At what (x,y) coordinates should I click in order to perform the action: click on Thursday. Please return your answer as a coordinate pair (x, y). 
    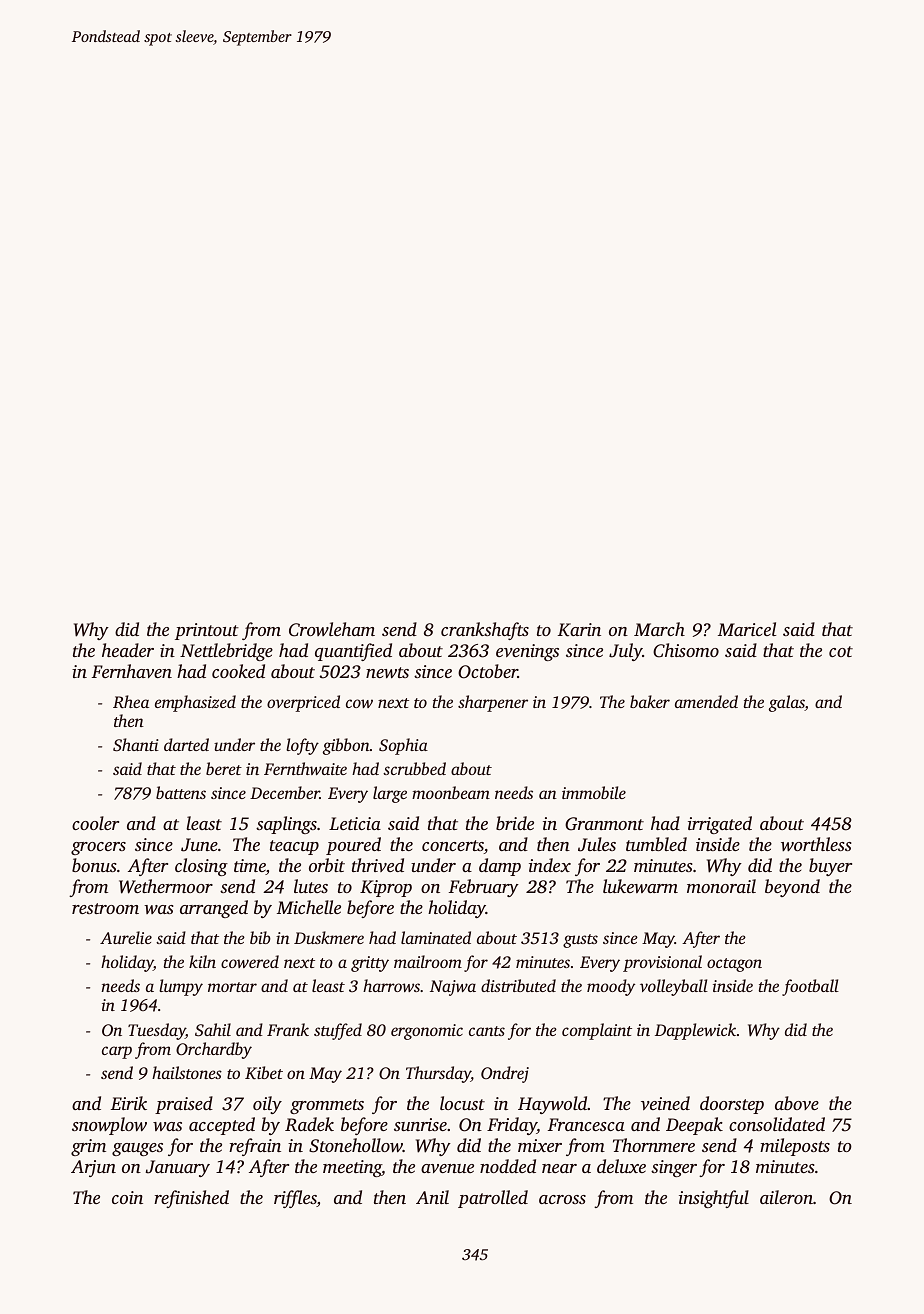
    Looking at the image, I should click on (438, 1074).
